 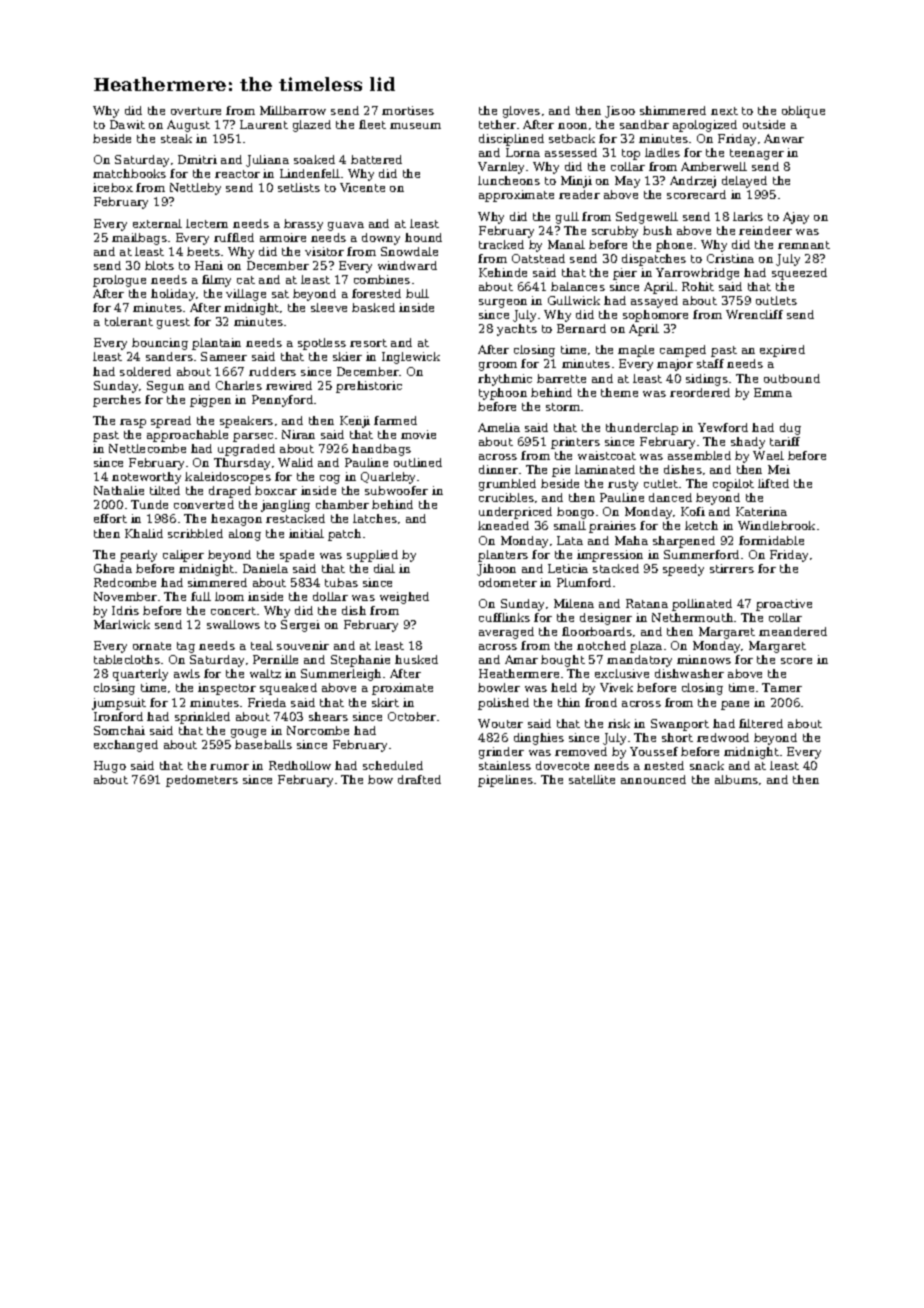 What do you see at coordinates (376, 159) in the image?
I see `battered` at bounding box center [376, 159].
